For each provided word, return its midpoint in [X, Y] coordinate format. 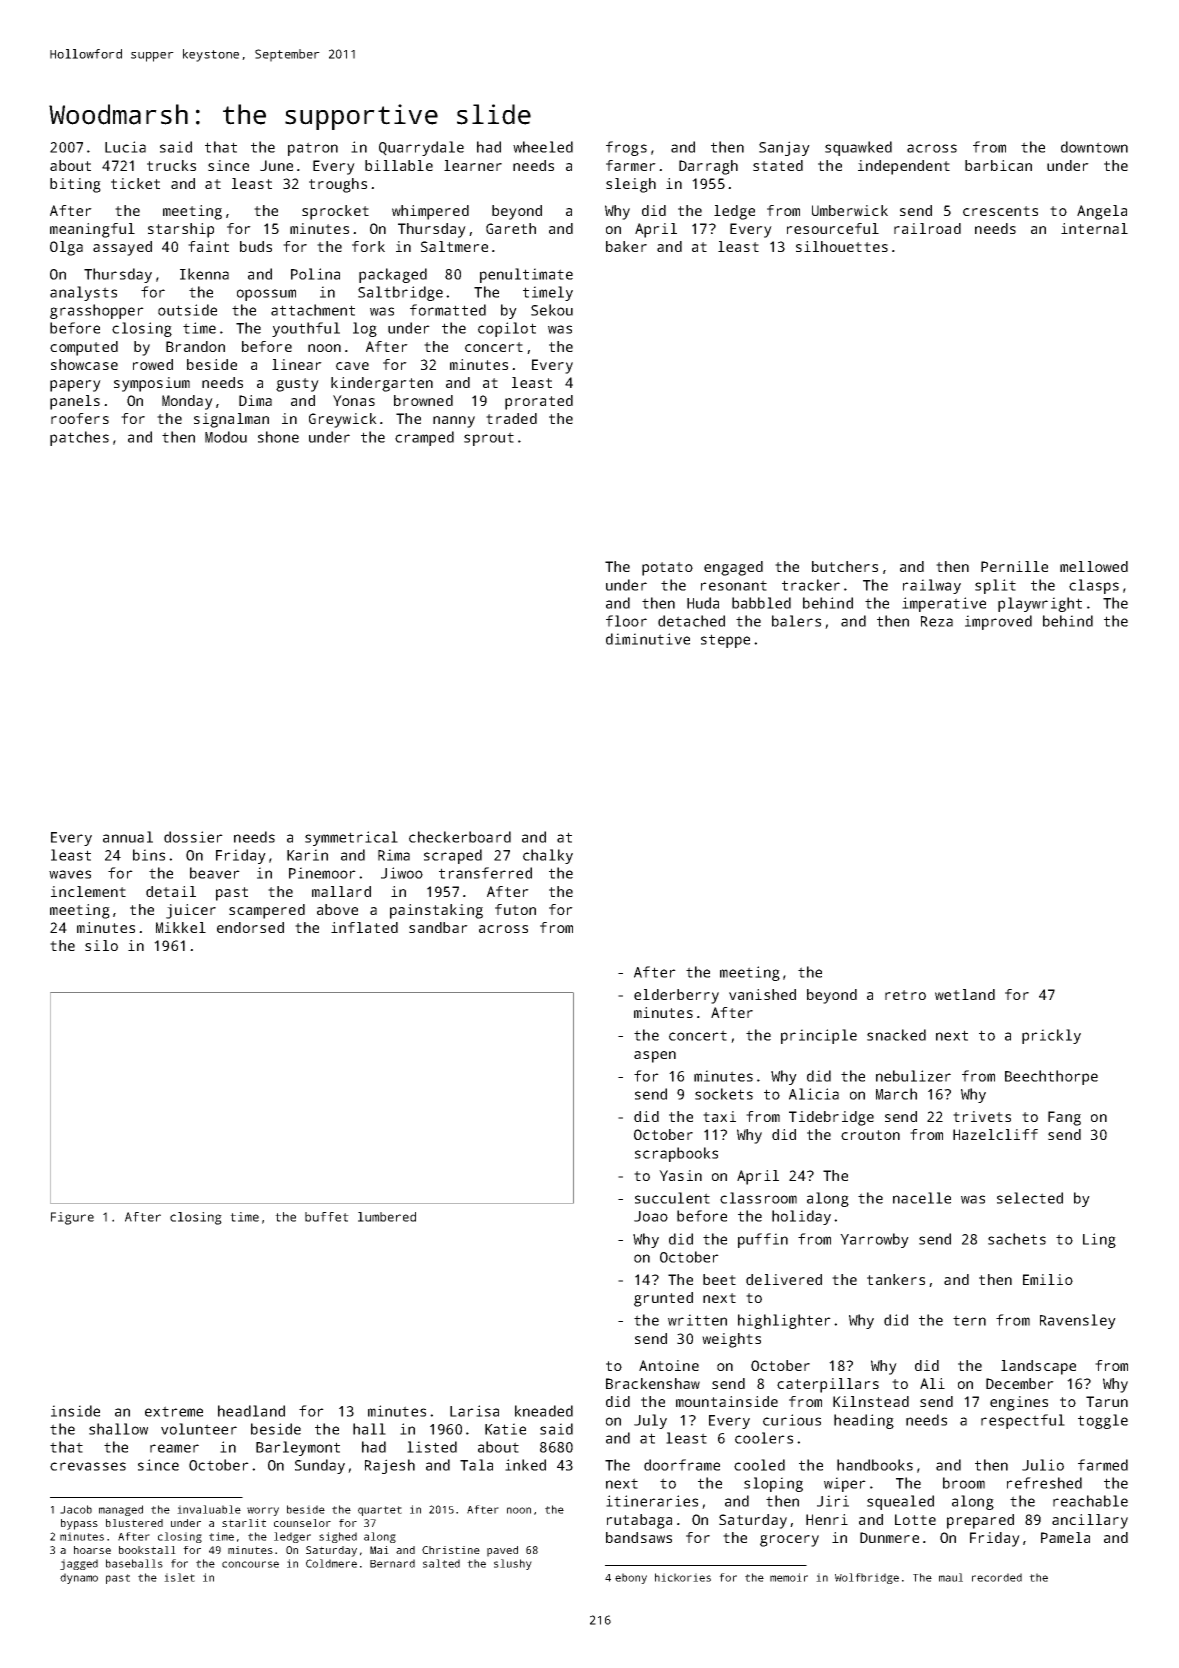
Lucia [125, 147]
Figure [72, 1218]
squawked [858, 148]
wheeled [543, 147]
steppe [725, 641]
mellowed [1094, 566]
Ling [1099, 1240]
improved [998, 622]
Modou [226, 437]
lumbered [387, 1217]
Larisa [474, 1411]
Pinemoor [322, 873]
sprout [489, 439]
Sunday [320, 1466]
